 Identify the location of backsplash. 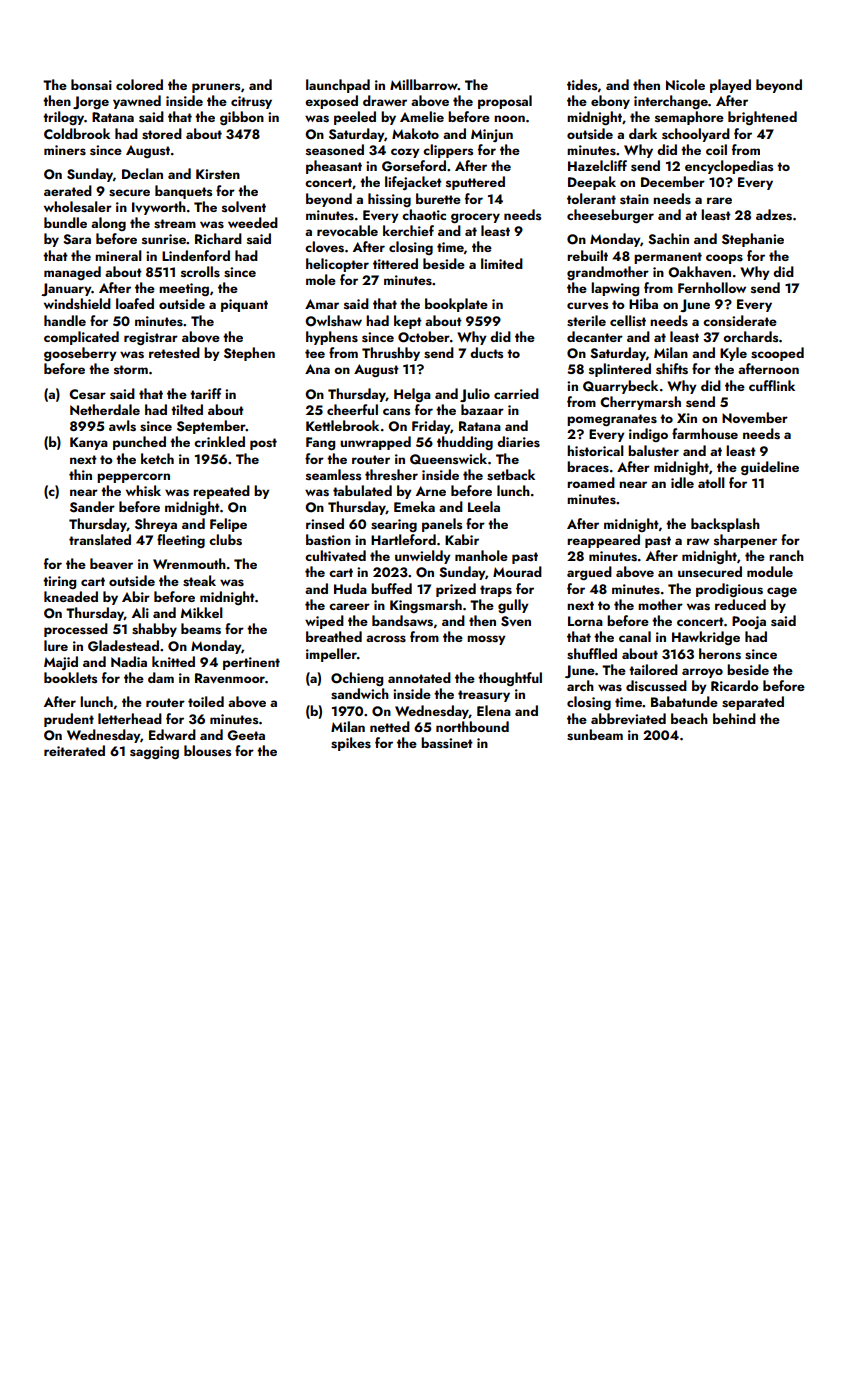
(725, 525).
